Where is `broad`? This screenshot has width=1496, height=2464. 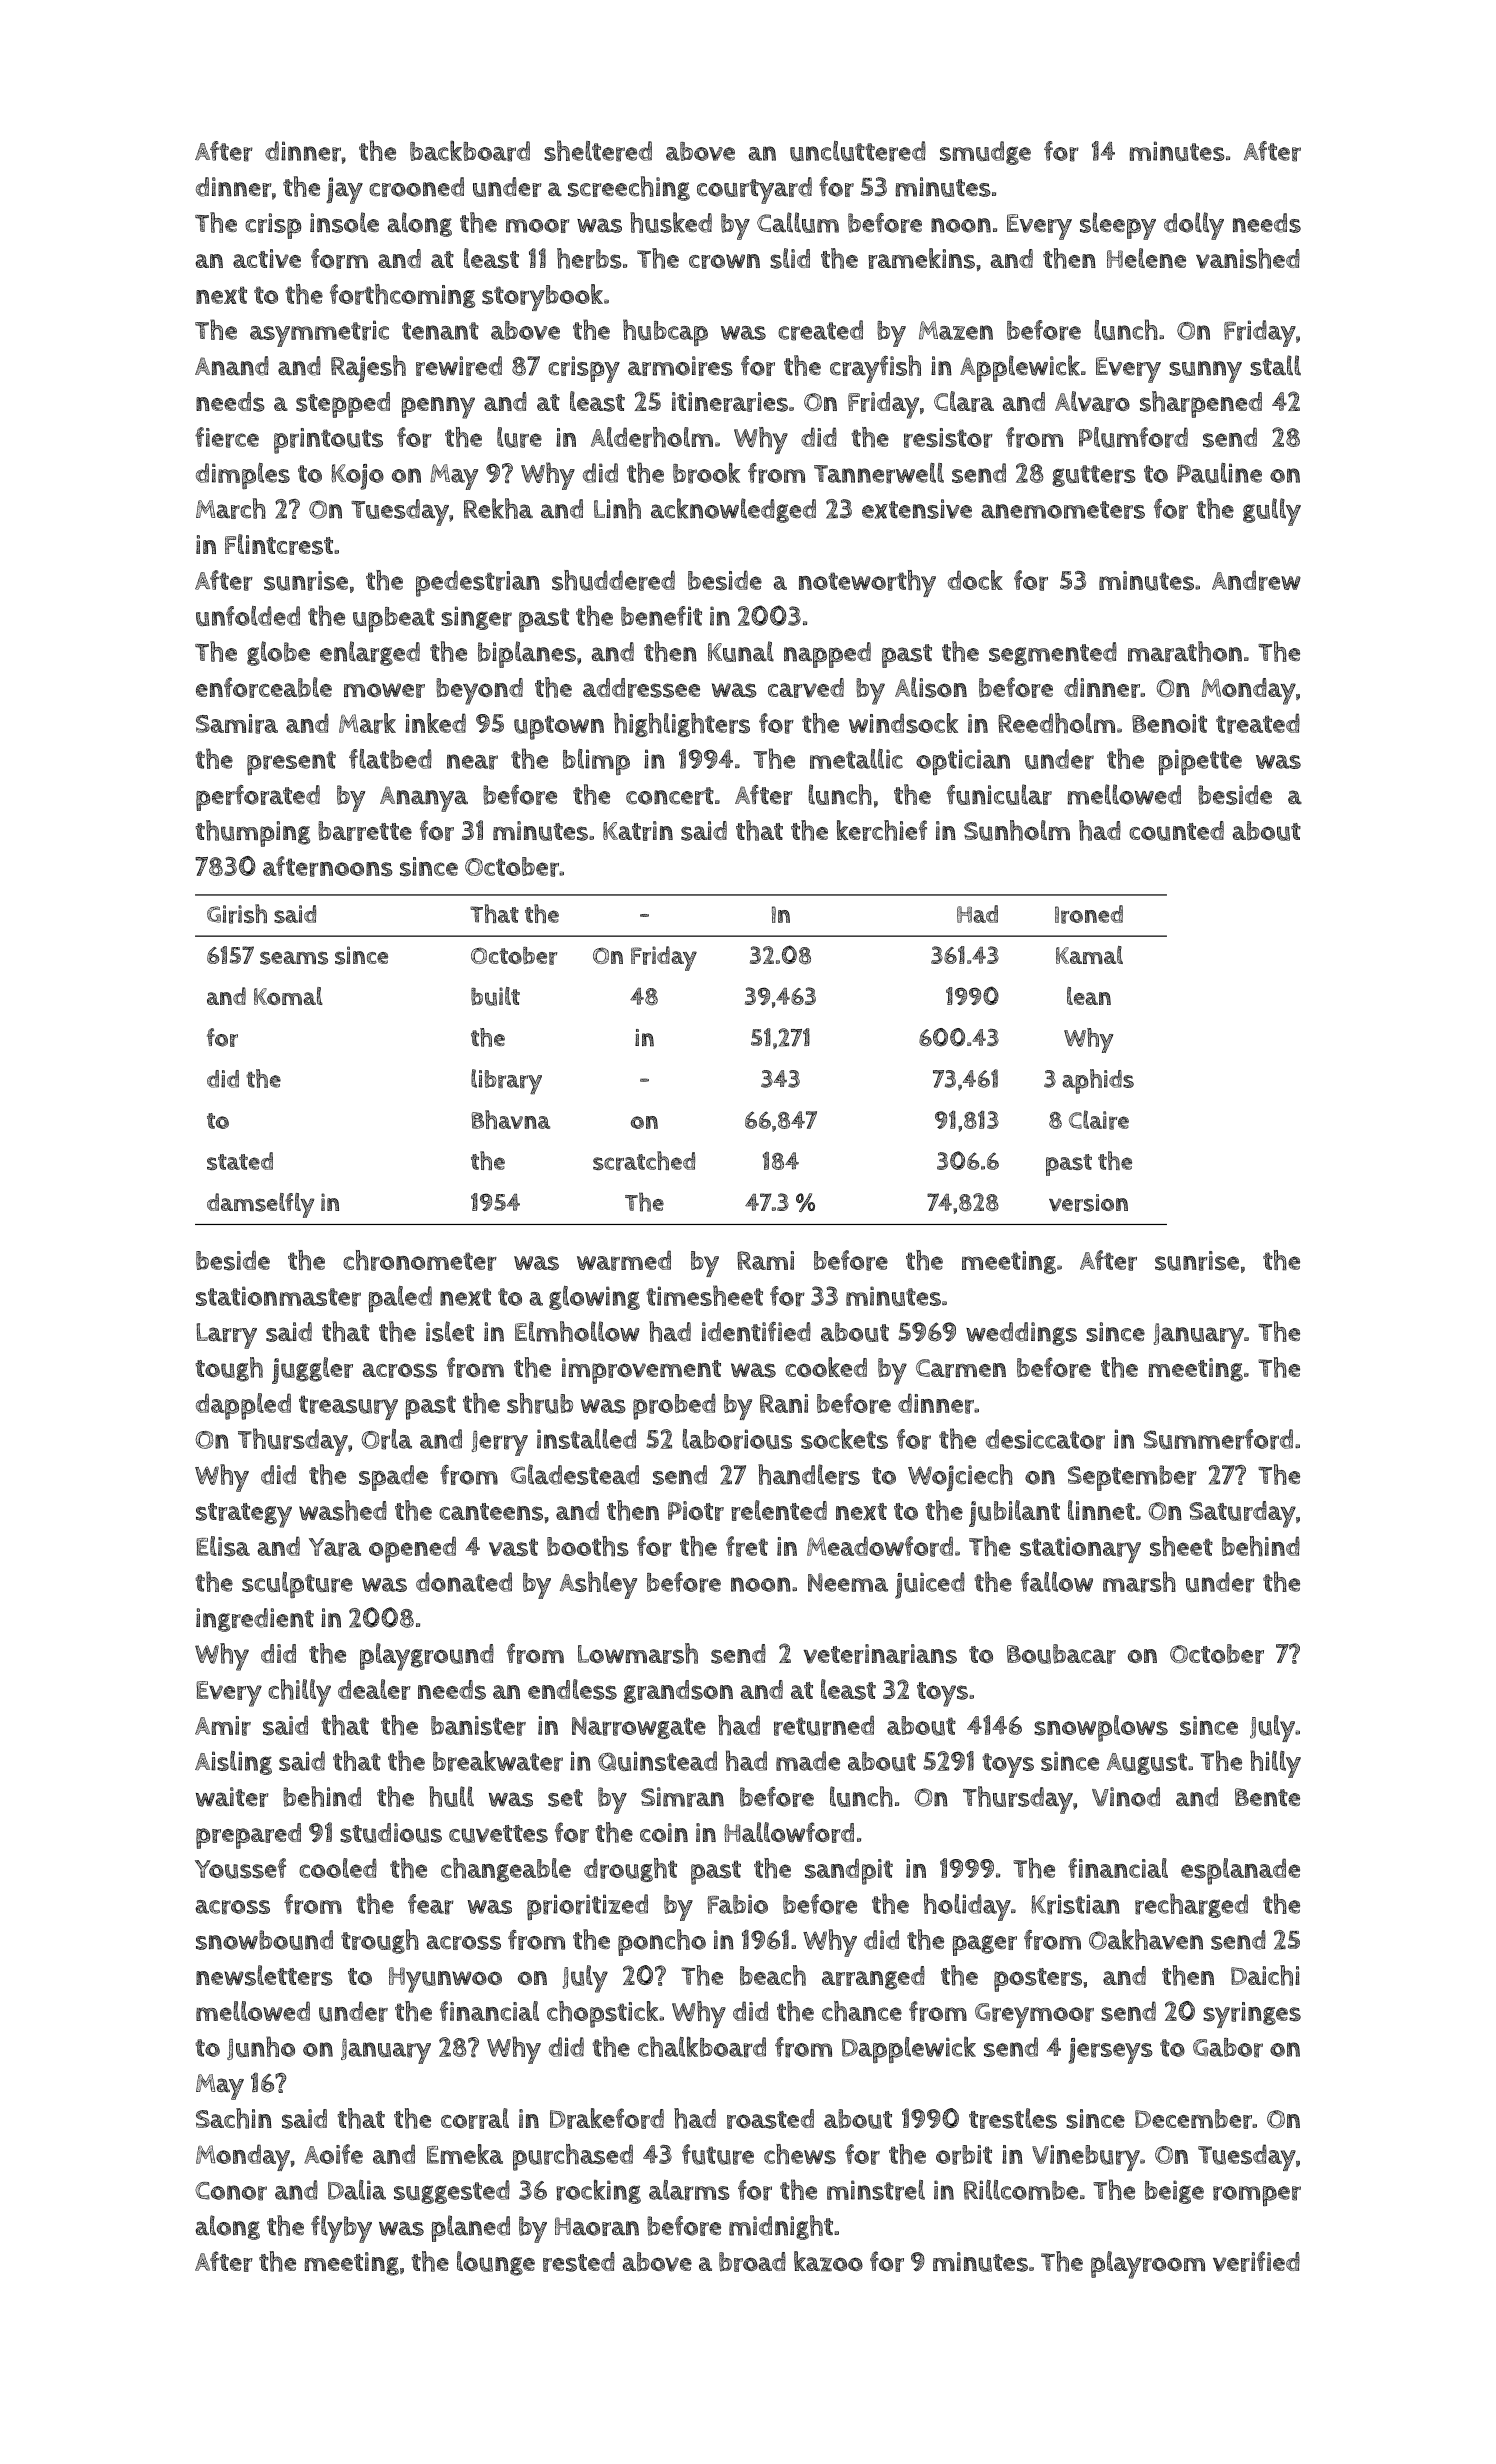
broad is located at coordinates (752, 2262).
